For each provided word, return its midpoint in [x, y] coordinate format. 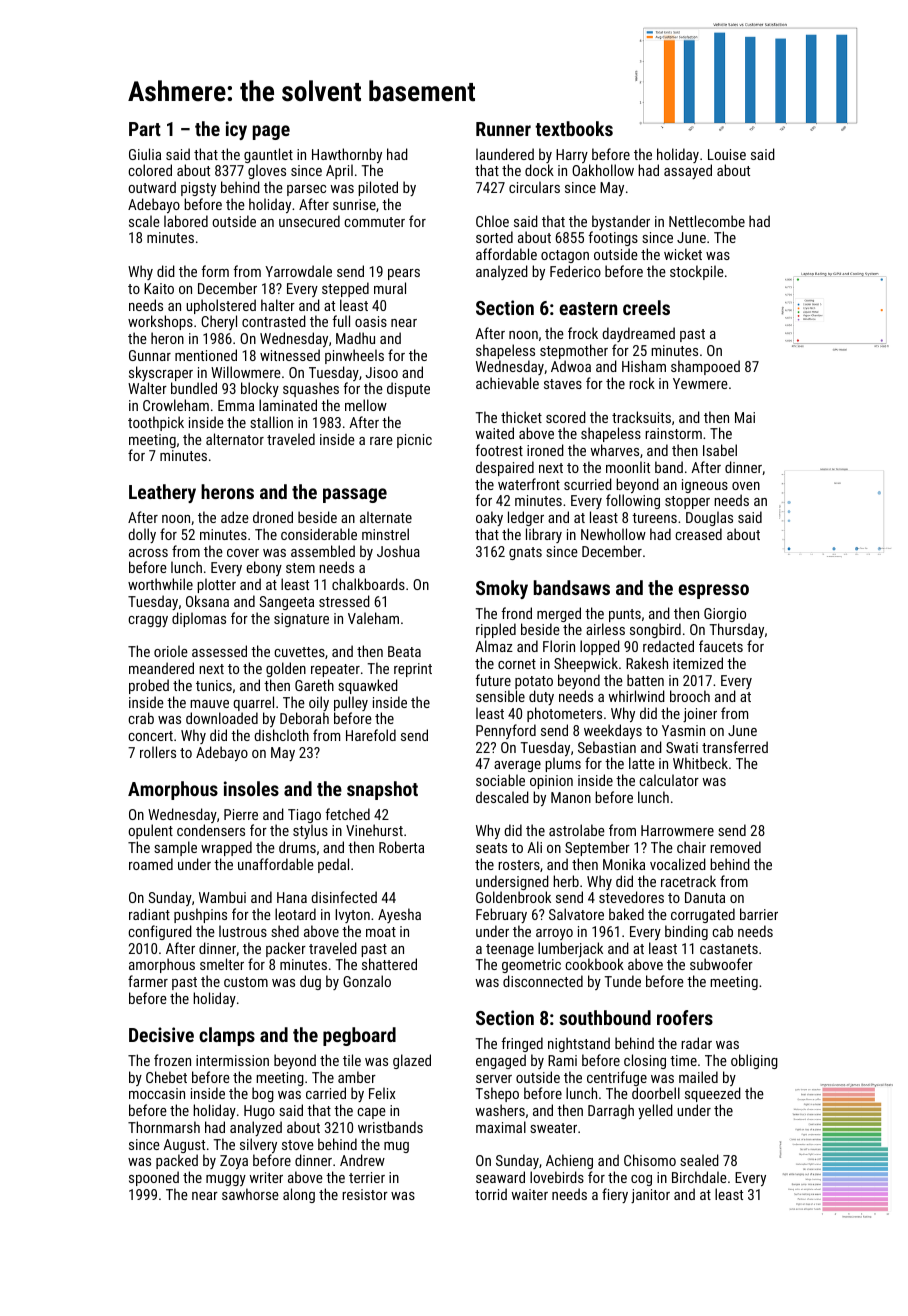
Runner [503, 129]
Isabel [720, 450]
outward [152, 187]
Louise [727, 154]
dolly [142, 535]
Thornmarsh [164, 1127]
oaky [489, 518]
